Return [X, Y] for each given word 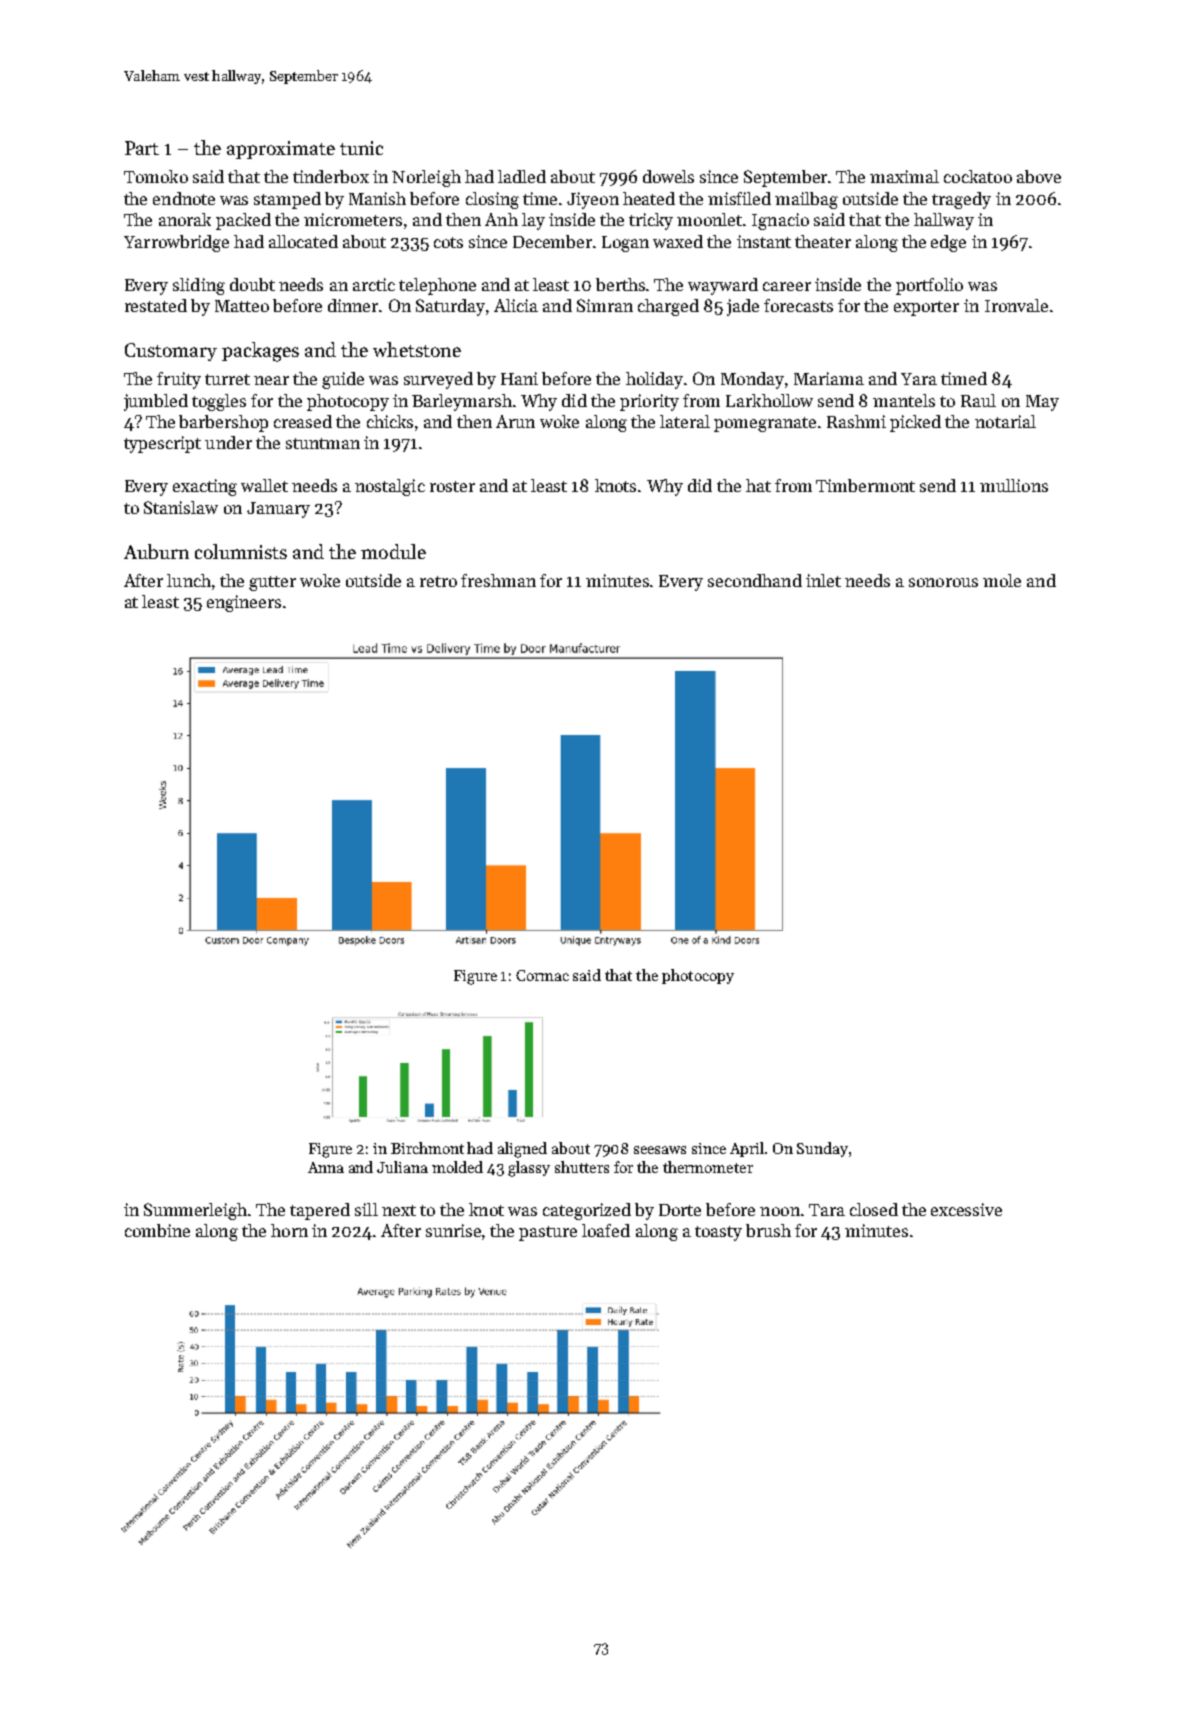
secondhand [755, 580]
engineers [244, 603]
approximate [281, 150]
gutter [272, 583]
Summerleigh [196, 1211]
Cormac [542, 975]
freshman [498, 580]
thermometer [708, 1167]
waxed [678, 241]
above [1039, 176]
